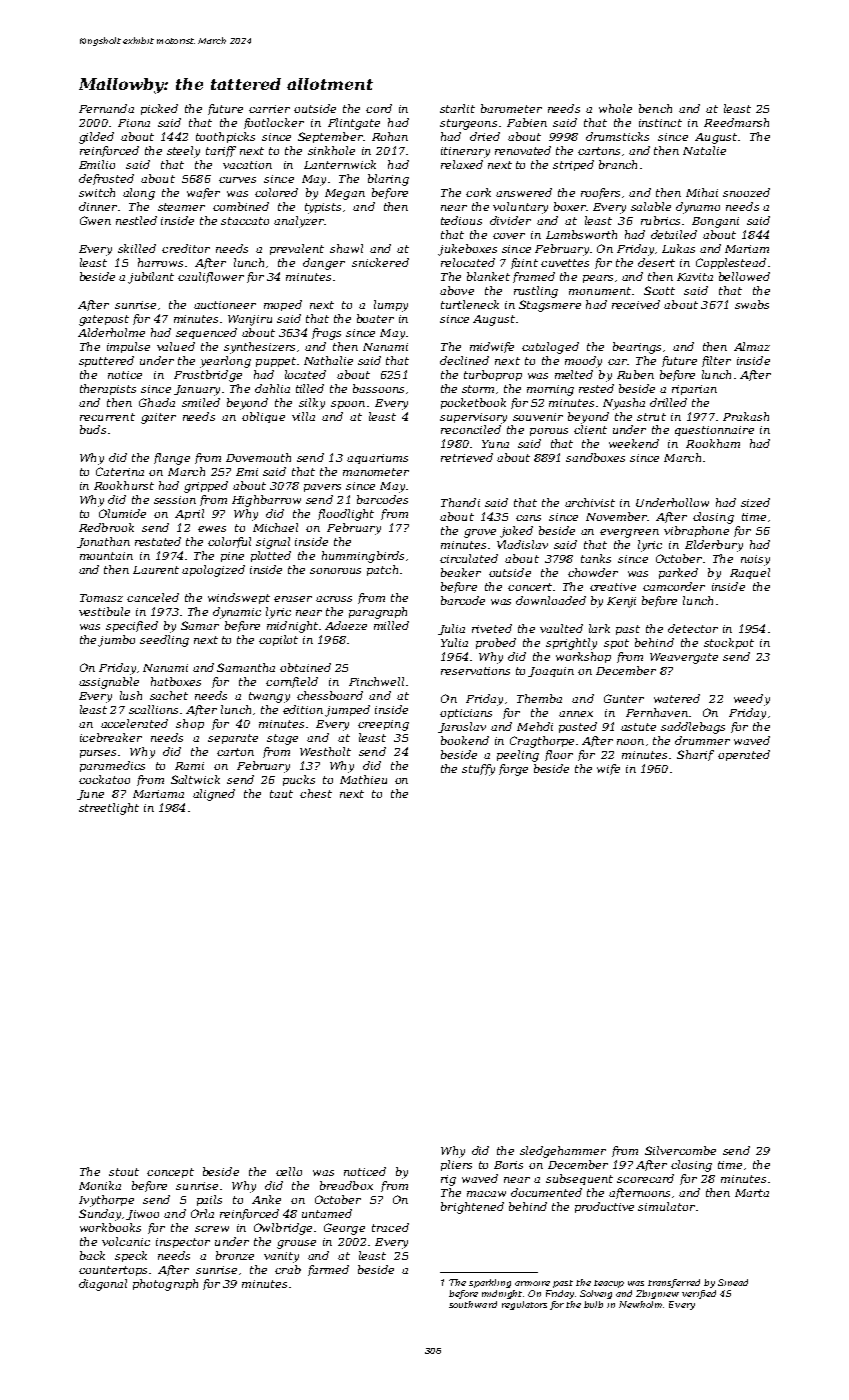 This page has height=1400, width=849. What do you see at coordinates (698, 208) in the page?
I see `dynamo` at bounding box center [698, 208].
